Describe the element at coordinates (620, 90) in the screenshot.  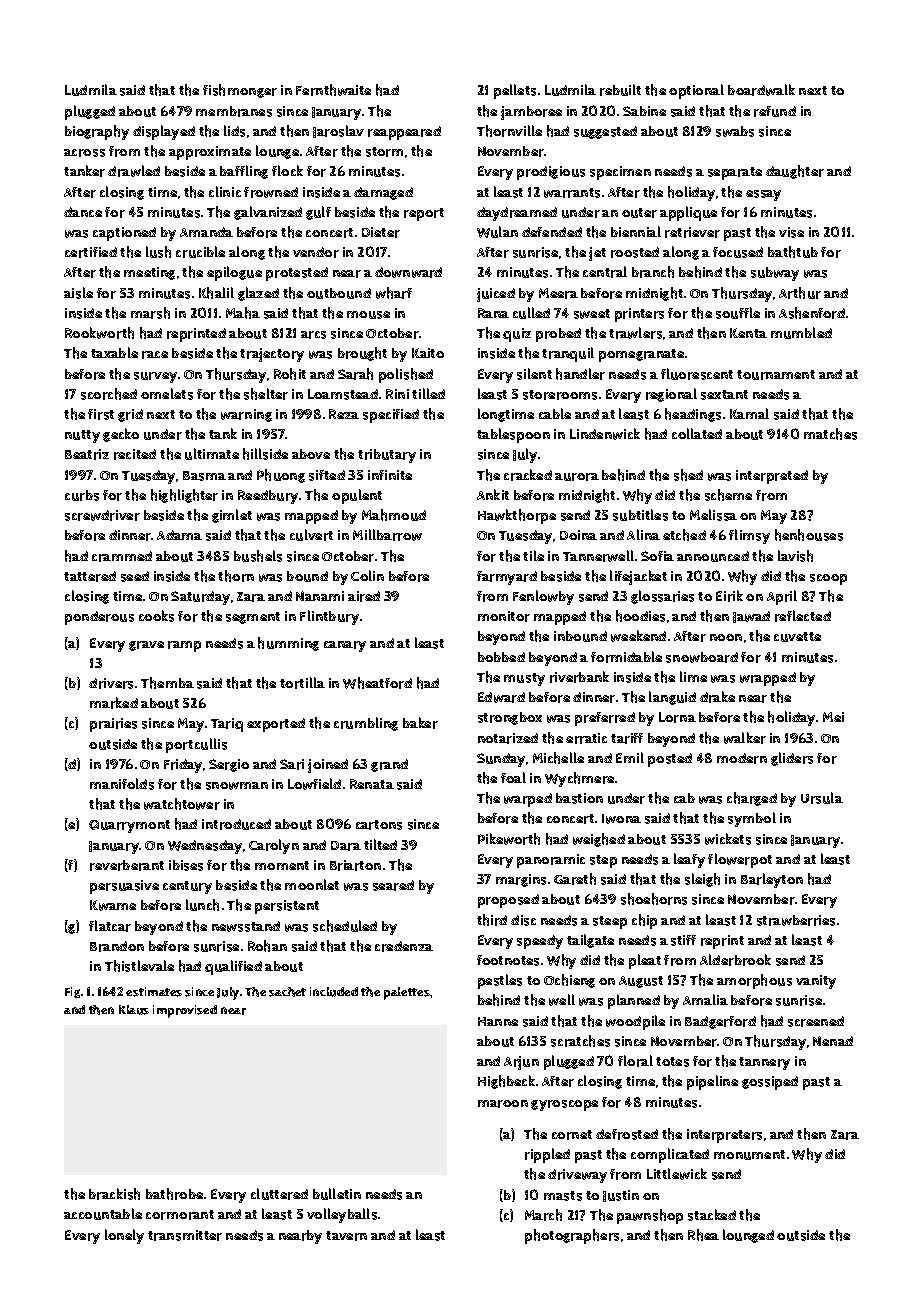
I see `rebuilt` at that location.
